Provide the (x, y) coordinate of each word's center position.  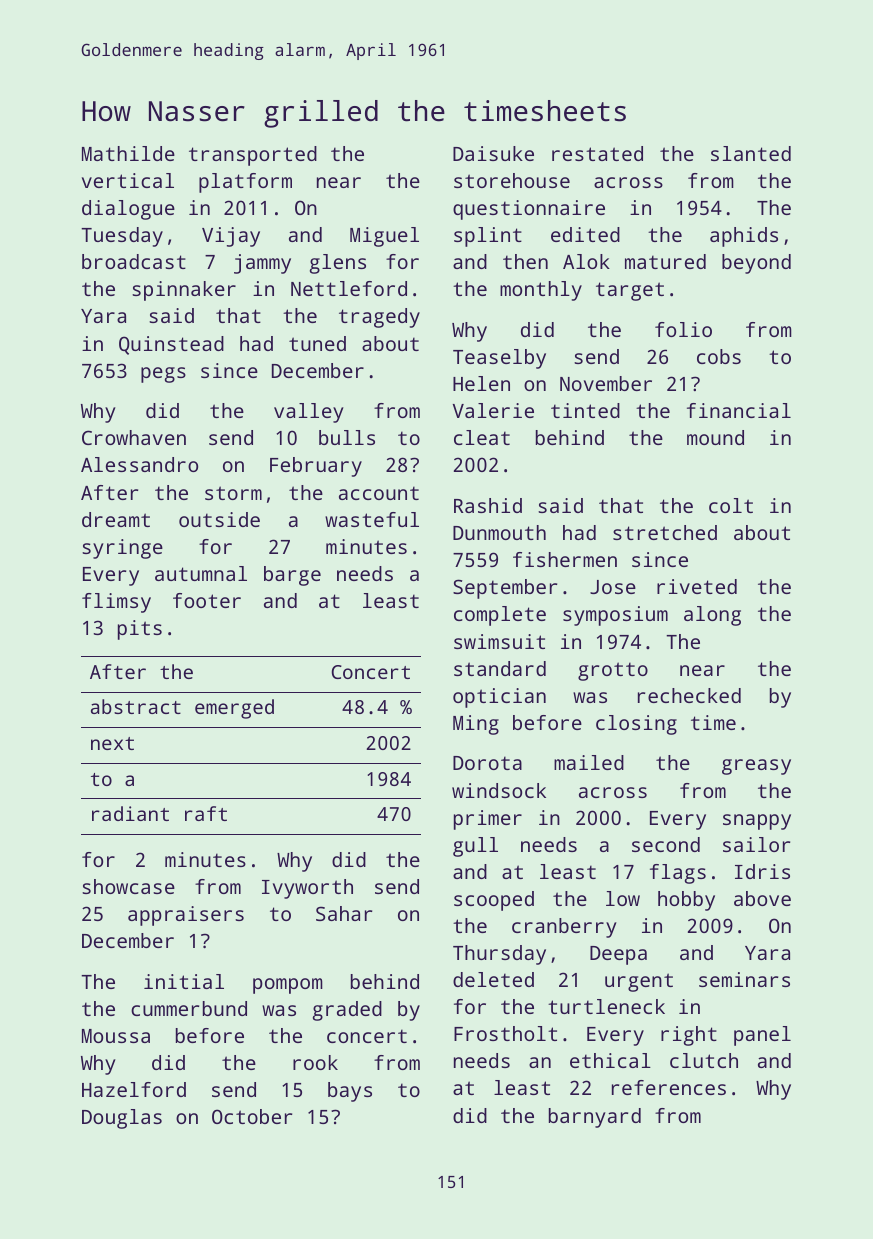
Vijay (231, 237)
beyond (756, 264)
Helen (481, 383)
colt (731, 505)
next (112, 743)
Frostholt (505, 1033)
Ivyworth (307, 889)
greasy (756, 767)
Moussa (116, 1036)
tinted (585, 410)
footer (207, 600)
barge (292, 576)
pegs (163, 375)
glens (338, 264)
